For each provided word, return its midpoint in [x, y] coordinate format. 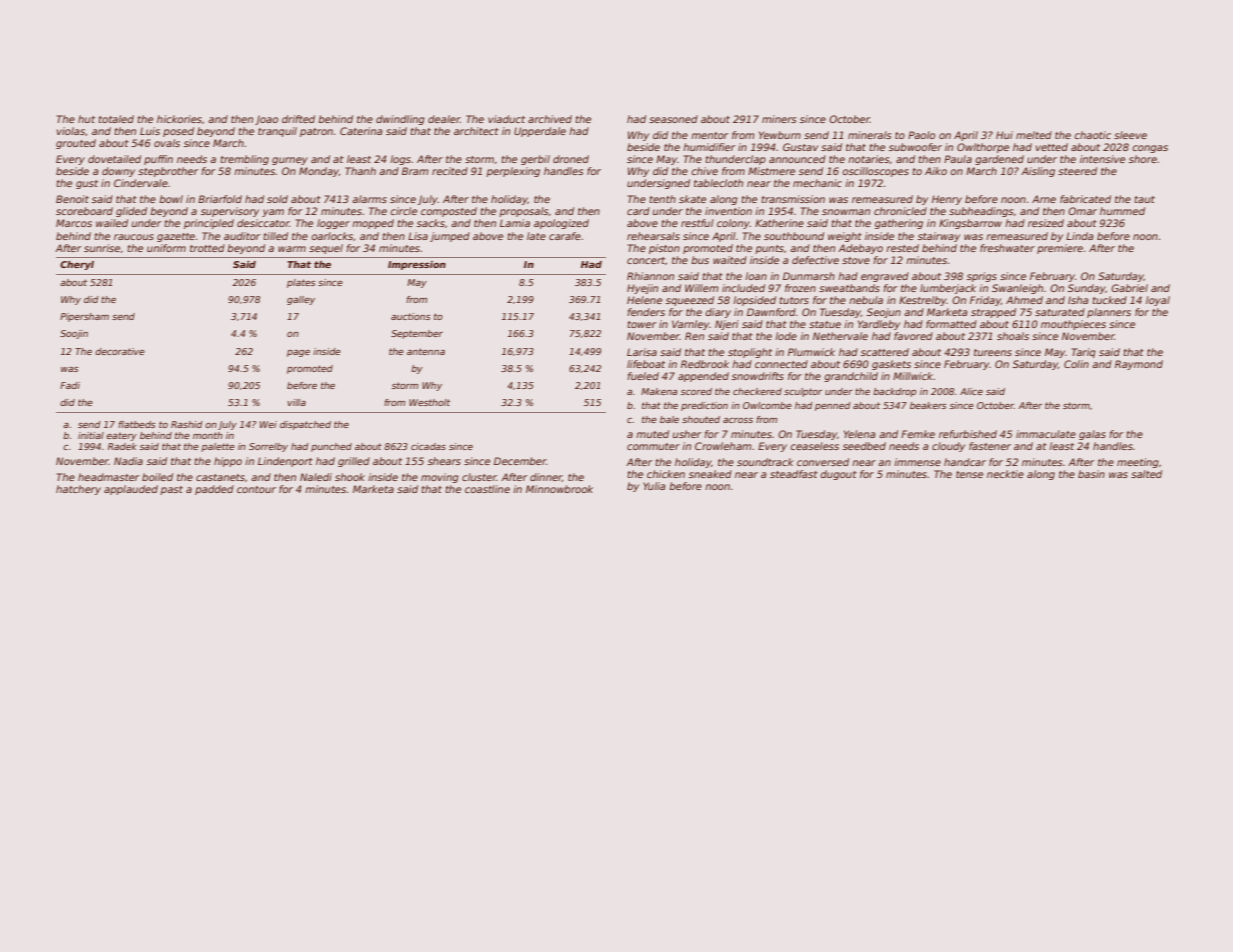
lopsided [754, 301]
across [738, 420]
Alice [971, 391]
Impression [417, 265]
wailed [112, 223]
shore [1143, 159]
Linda [1080, 236]
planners [1109, 313]
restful [697, 223]
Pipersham [84, 317]
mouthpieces [1073, 325]
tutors [794, 300]
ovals [167, 143]
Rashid [187, 424]
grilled [354, 462]
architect [476, 131]
